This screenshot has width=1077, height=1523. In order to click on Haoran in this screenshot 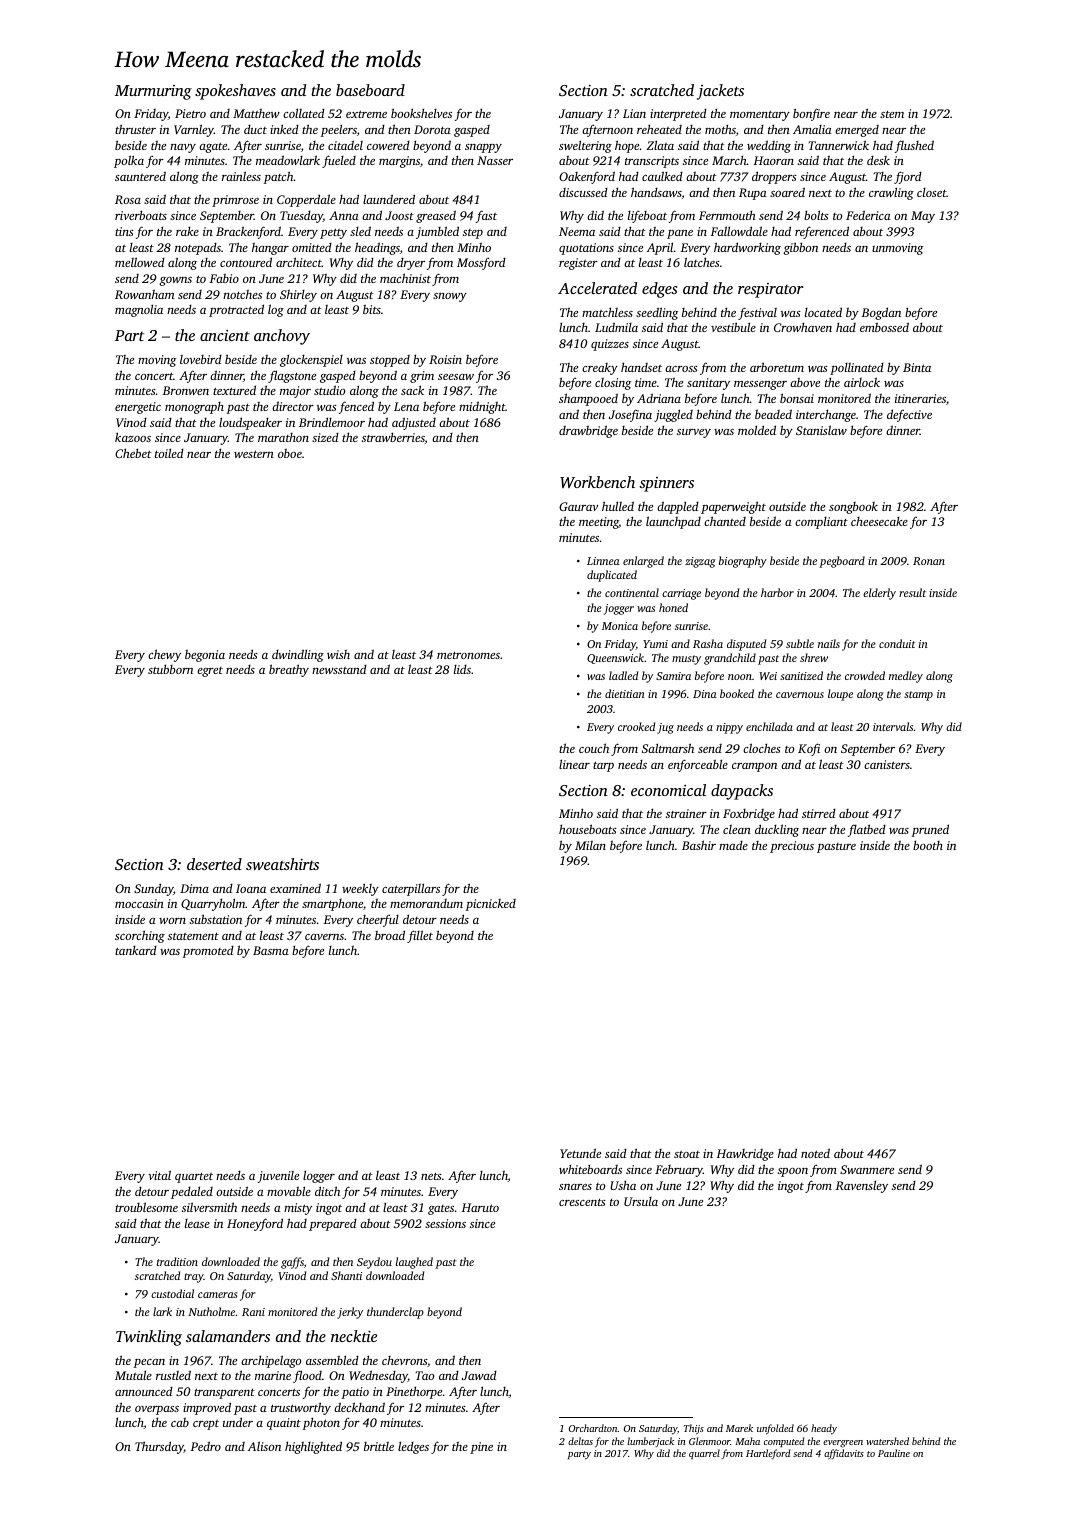, I will do `click(774, 160)`.
